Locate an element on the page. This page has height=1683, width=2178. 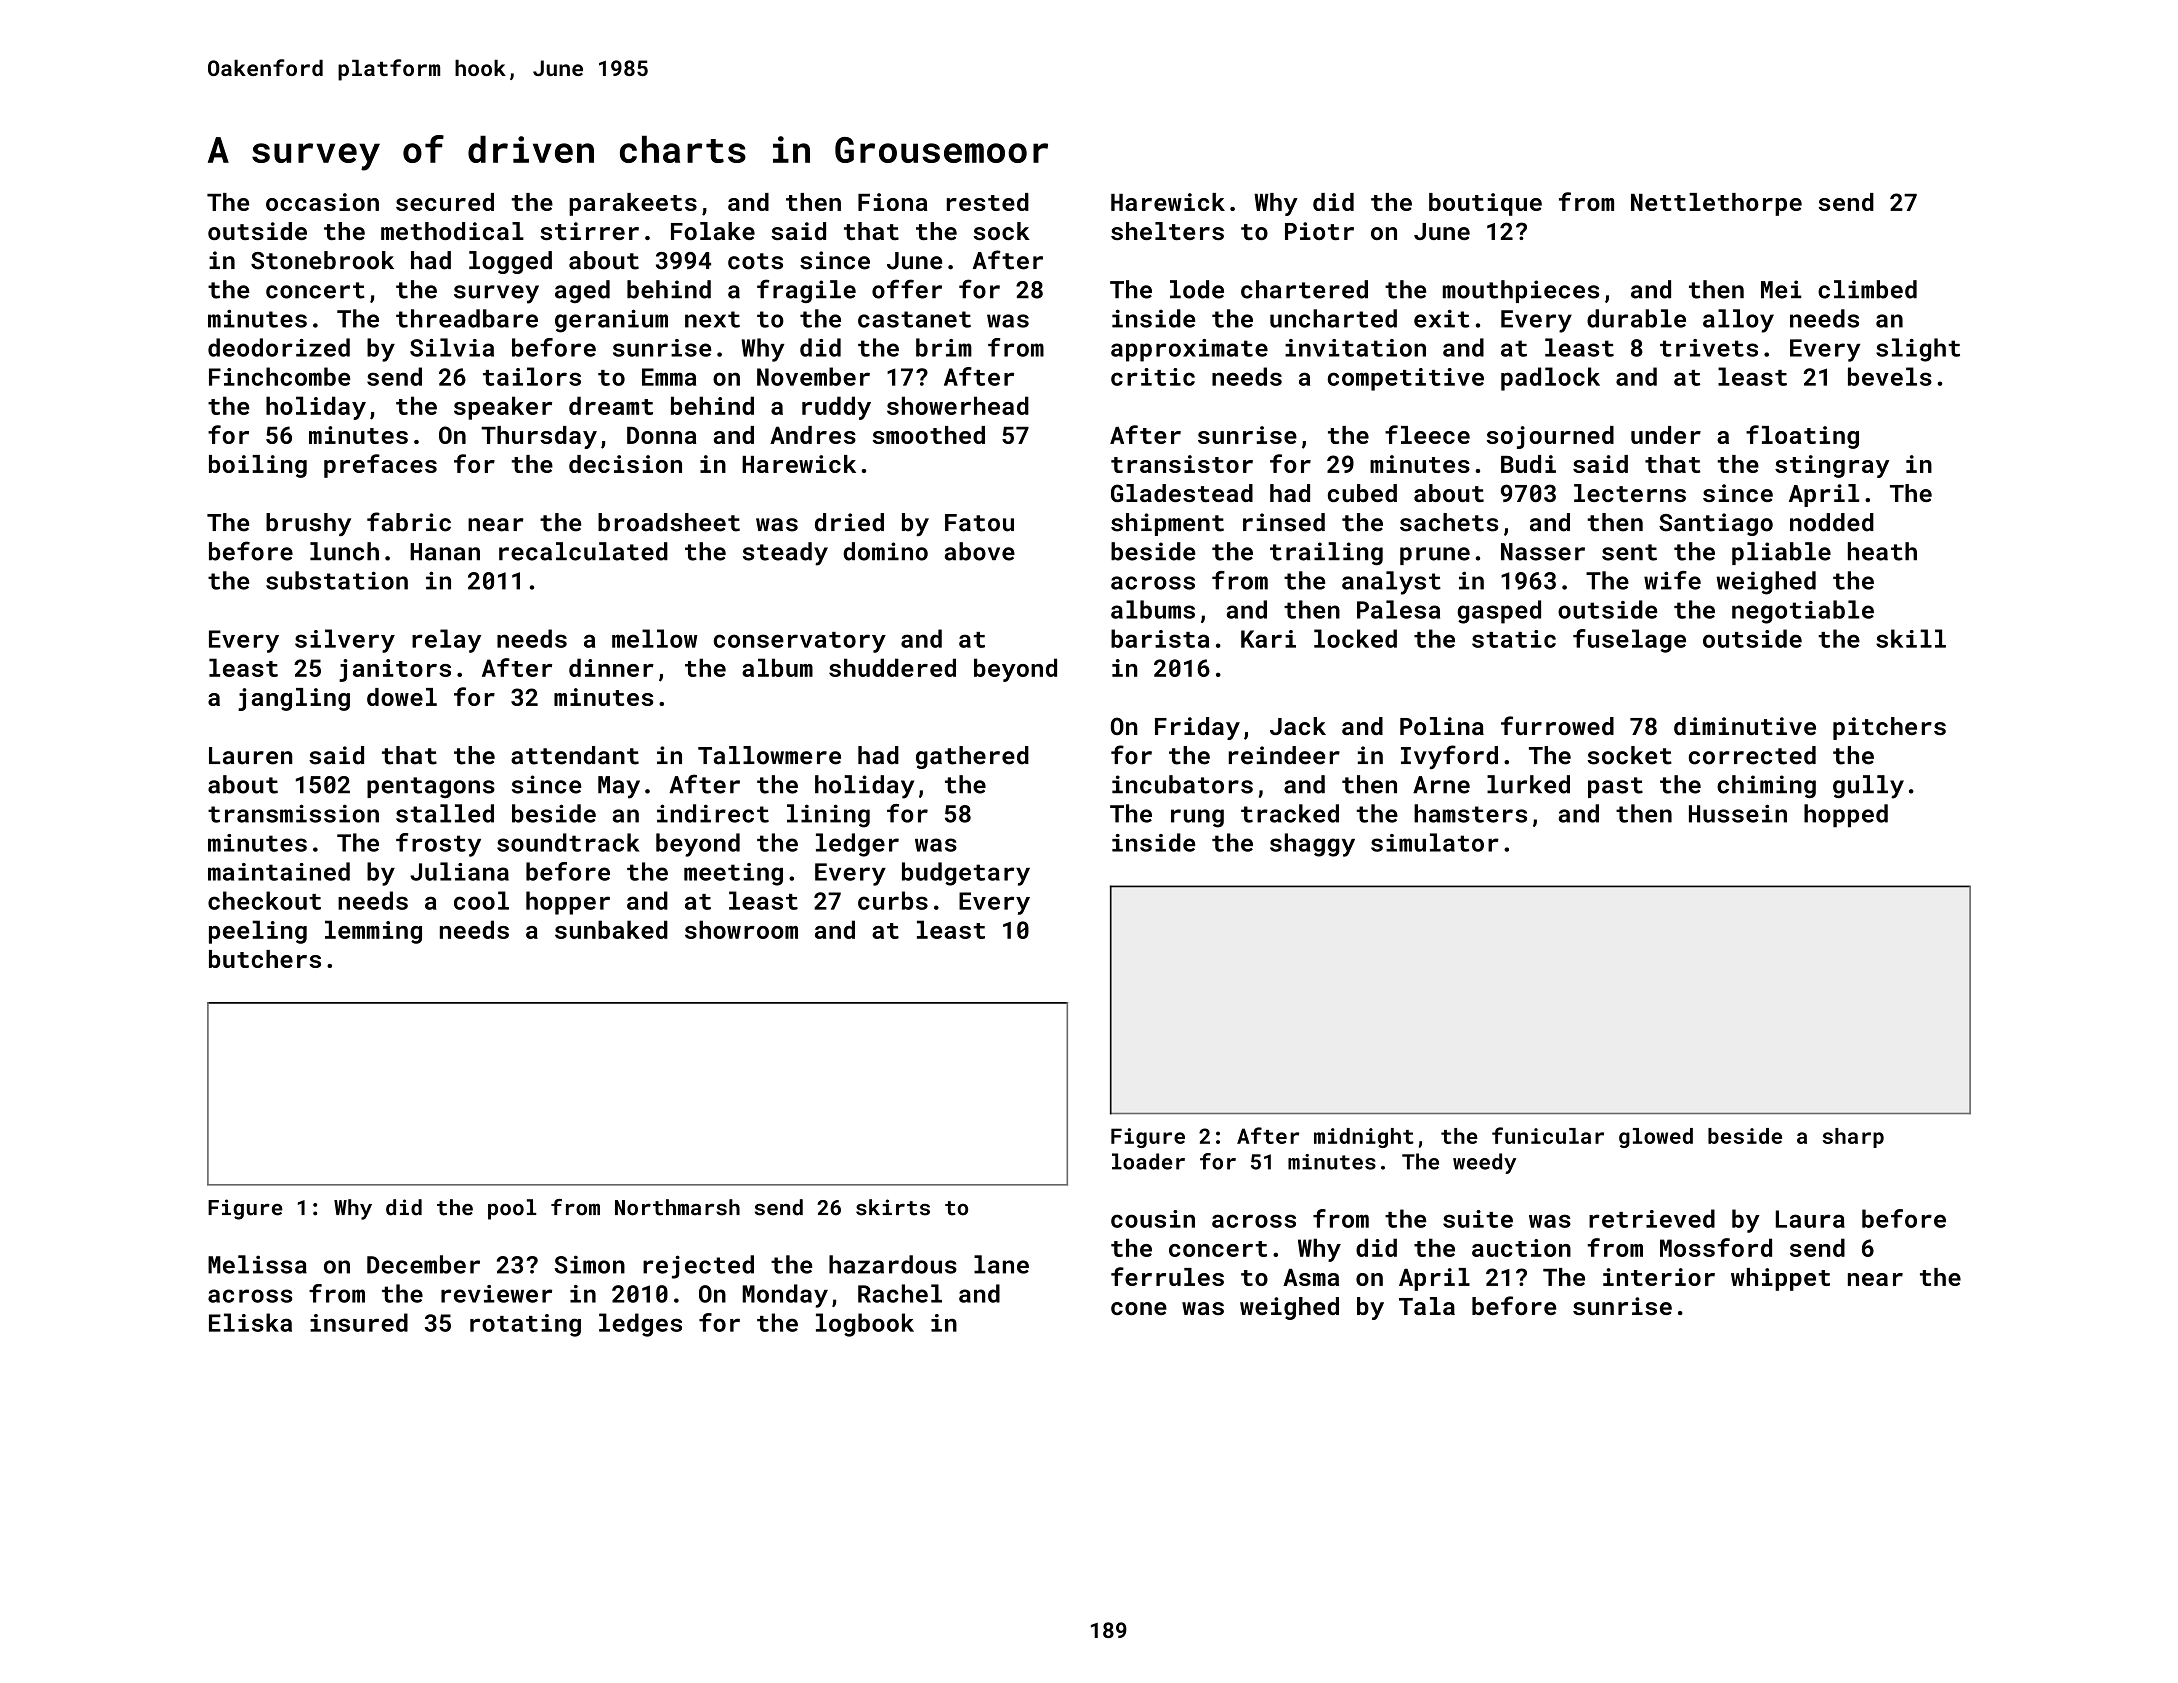
Fiona is located at coordinates (893, 202).
